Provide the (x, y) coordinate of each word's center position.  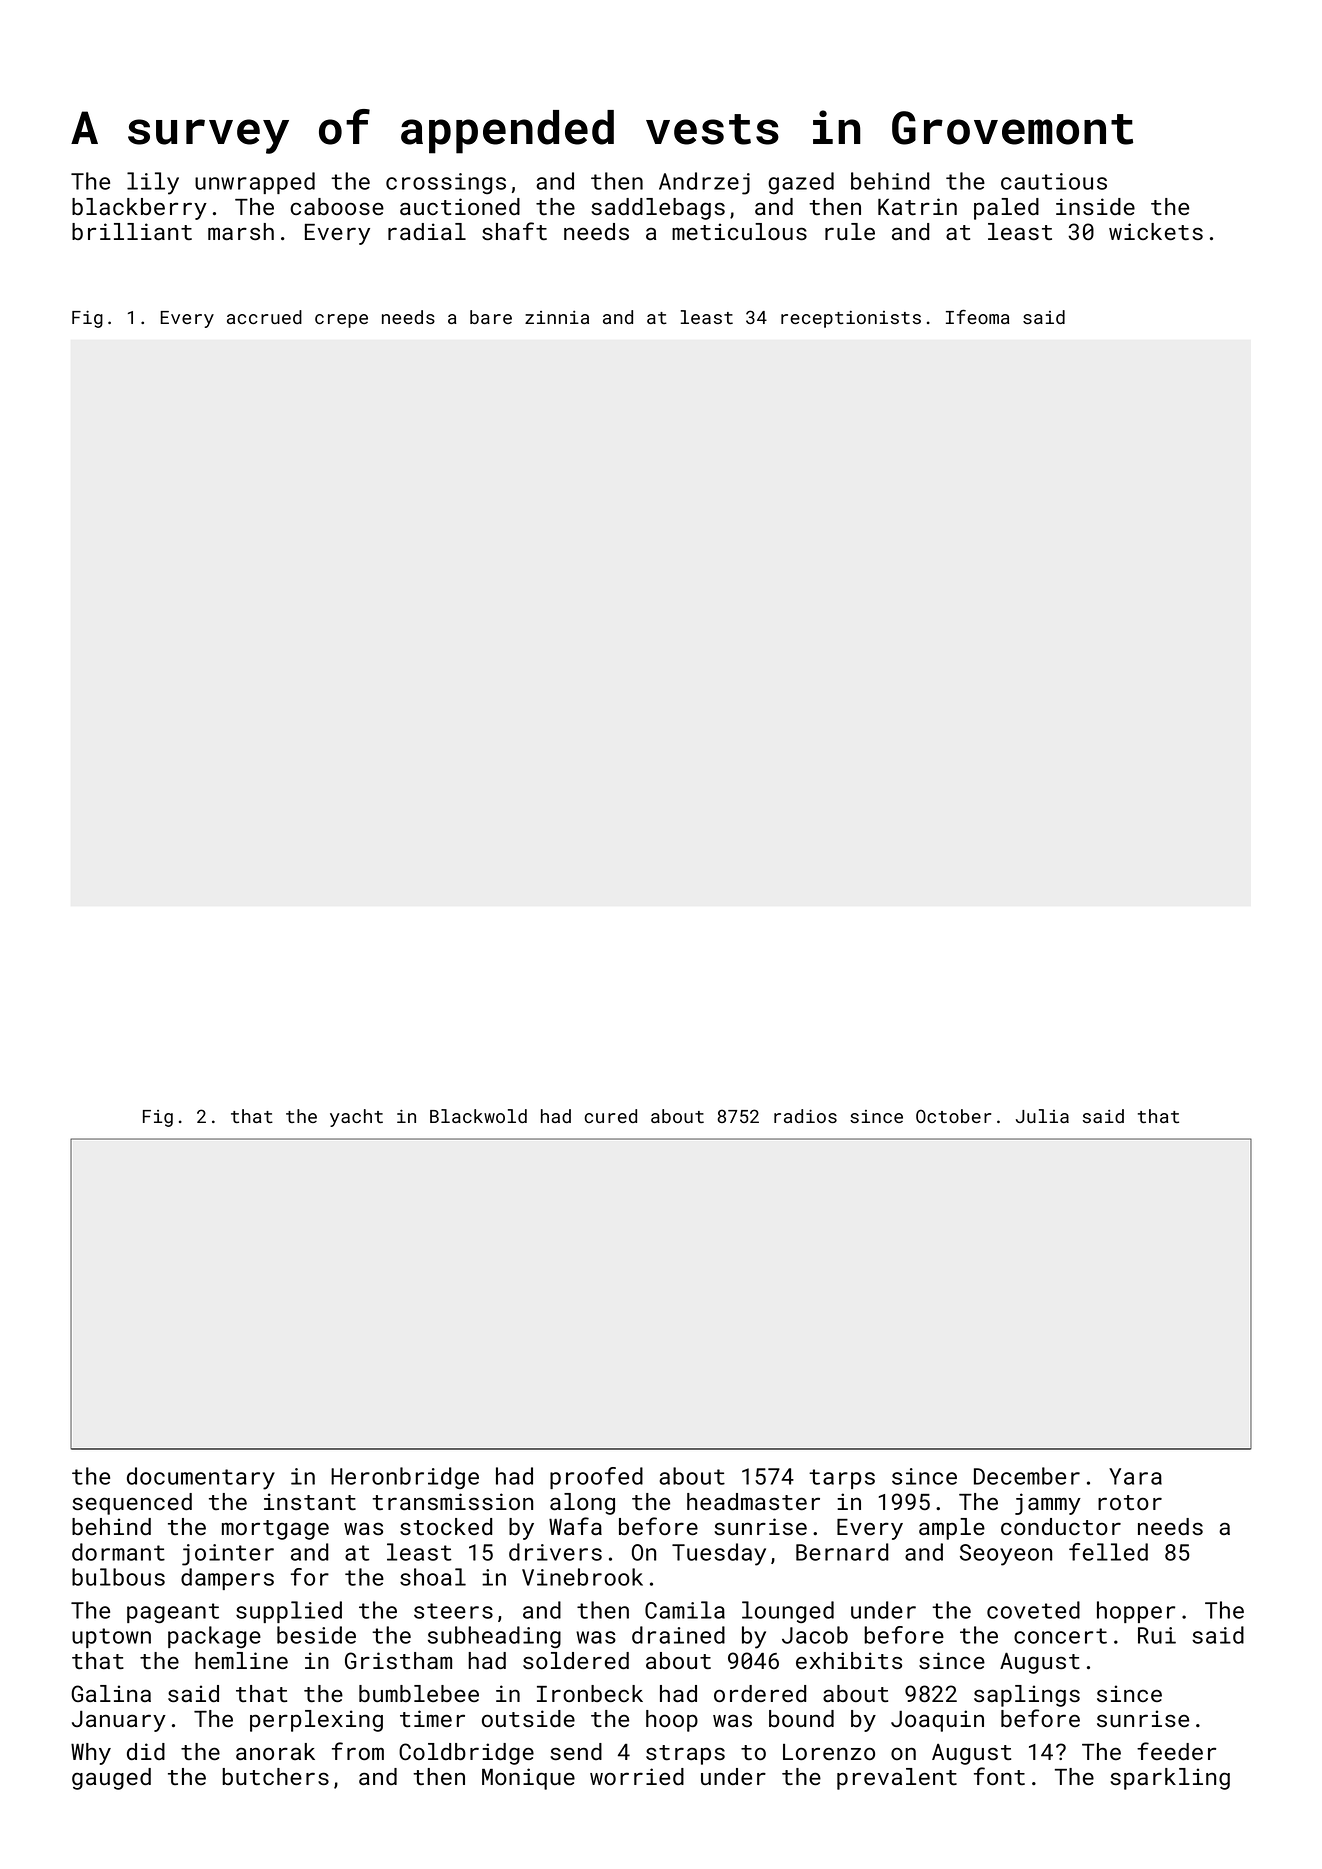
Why (91, 1754)
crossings (446, 183)
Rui (1157, 1635)
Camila (685, 1610)
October (953, 1116)
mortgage (275, 1530)
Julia (1042, 1116)
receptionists (851, 319)
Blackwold (478, 1116)
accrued (264, 317)
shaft (514, 231)
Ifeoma (978, 317)
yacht (356, 1118)
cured (611, 1116)
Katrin (917, 206)
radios (805, 1116)
